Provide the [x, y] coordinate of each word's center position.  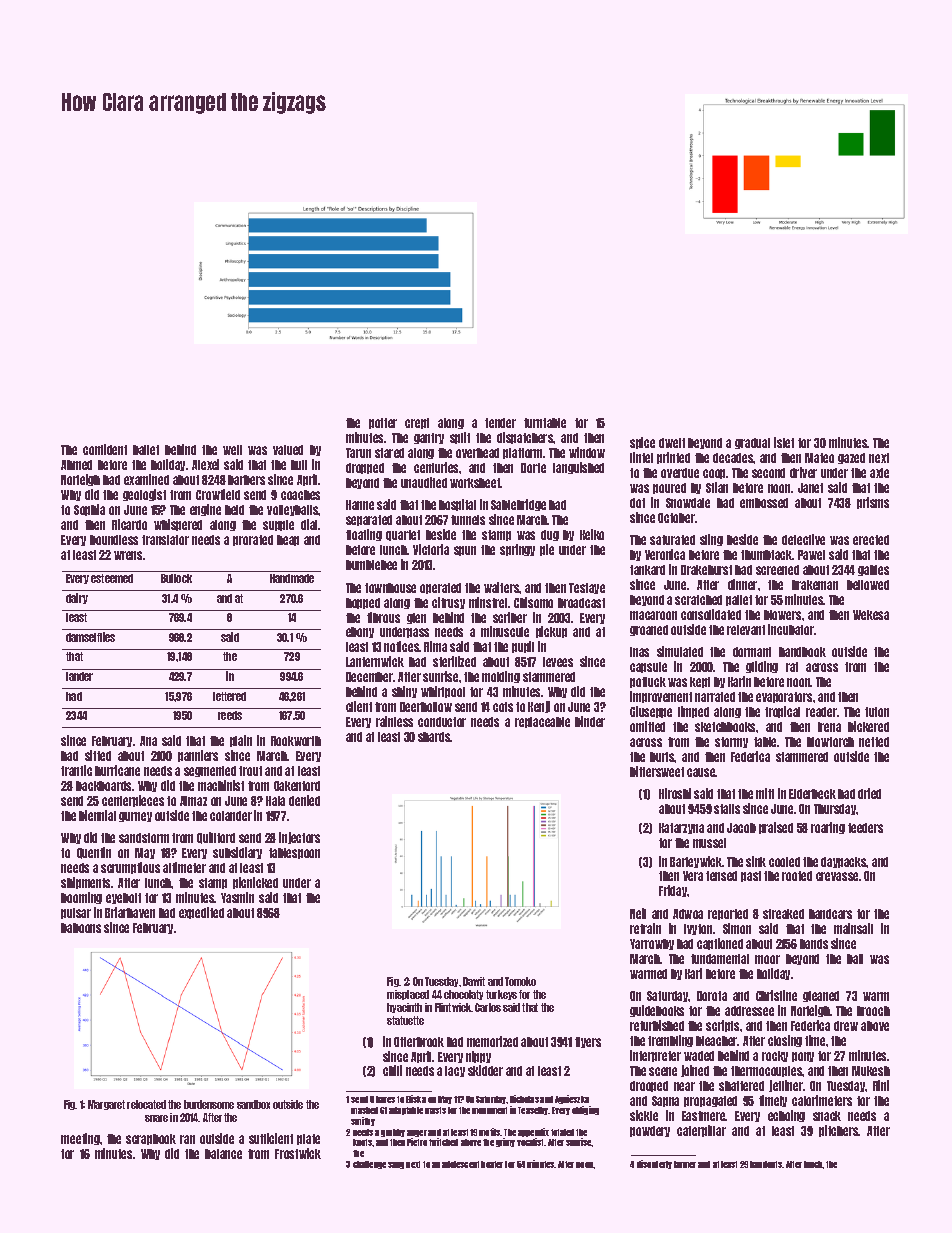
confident [105, 449]
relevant [746, 630]
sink [756, 861]
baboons [81, 928]
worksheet [475, 483]
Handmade [292, 578]
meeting [80, 1139]
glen [416, 618]
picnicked [255, 883]
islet [784, 442]
